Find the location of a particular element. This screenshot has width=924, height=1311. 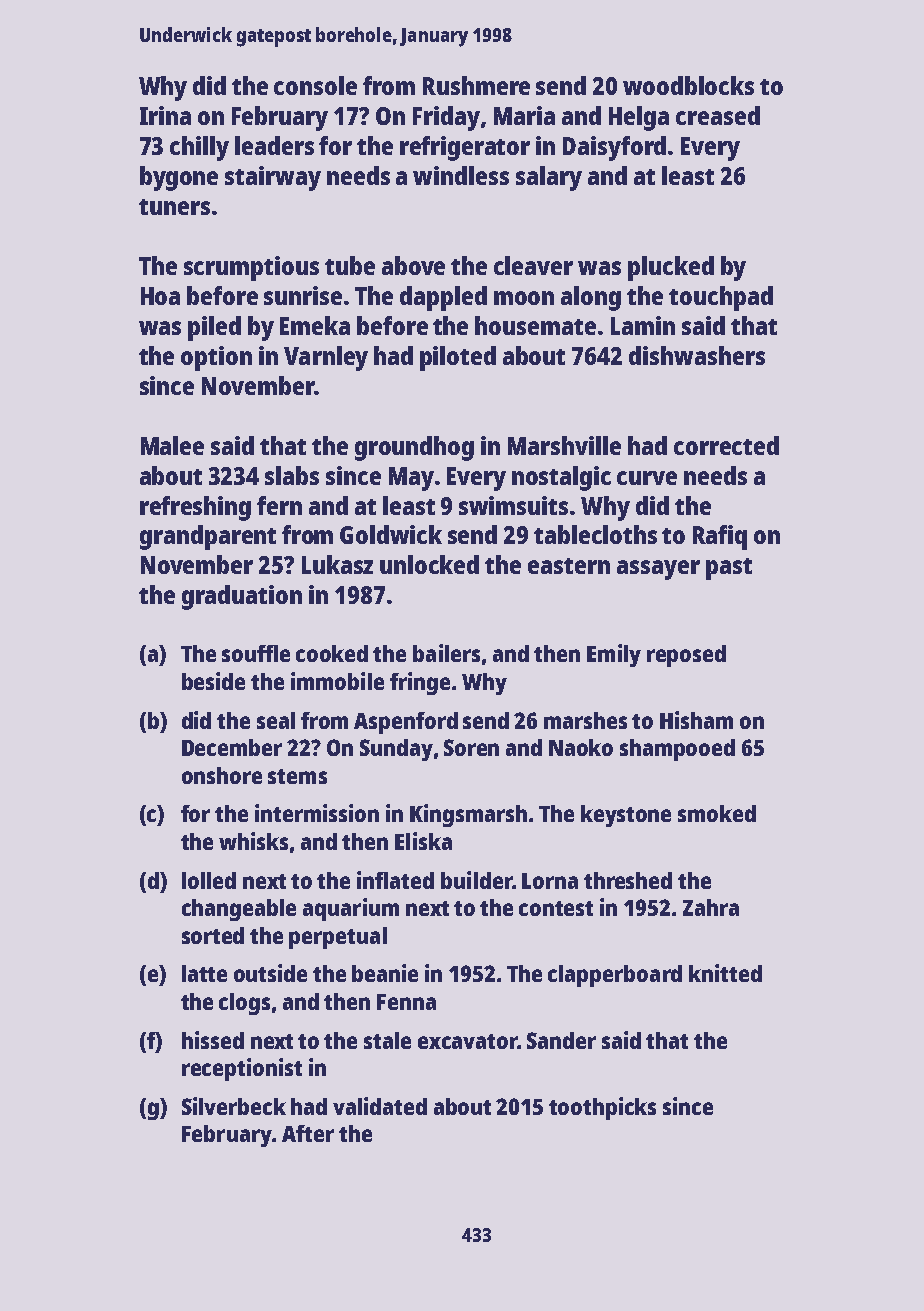

Silverbeck is located at coordinates (234, 1106).
